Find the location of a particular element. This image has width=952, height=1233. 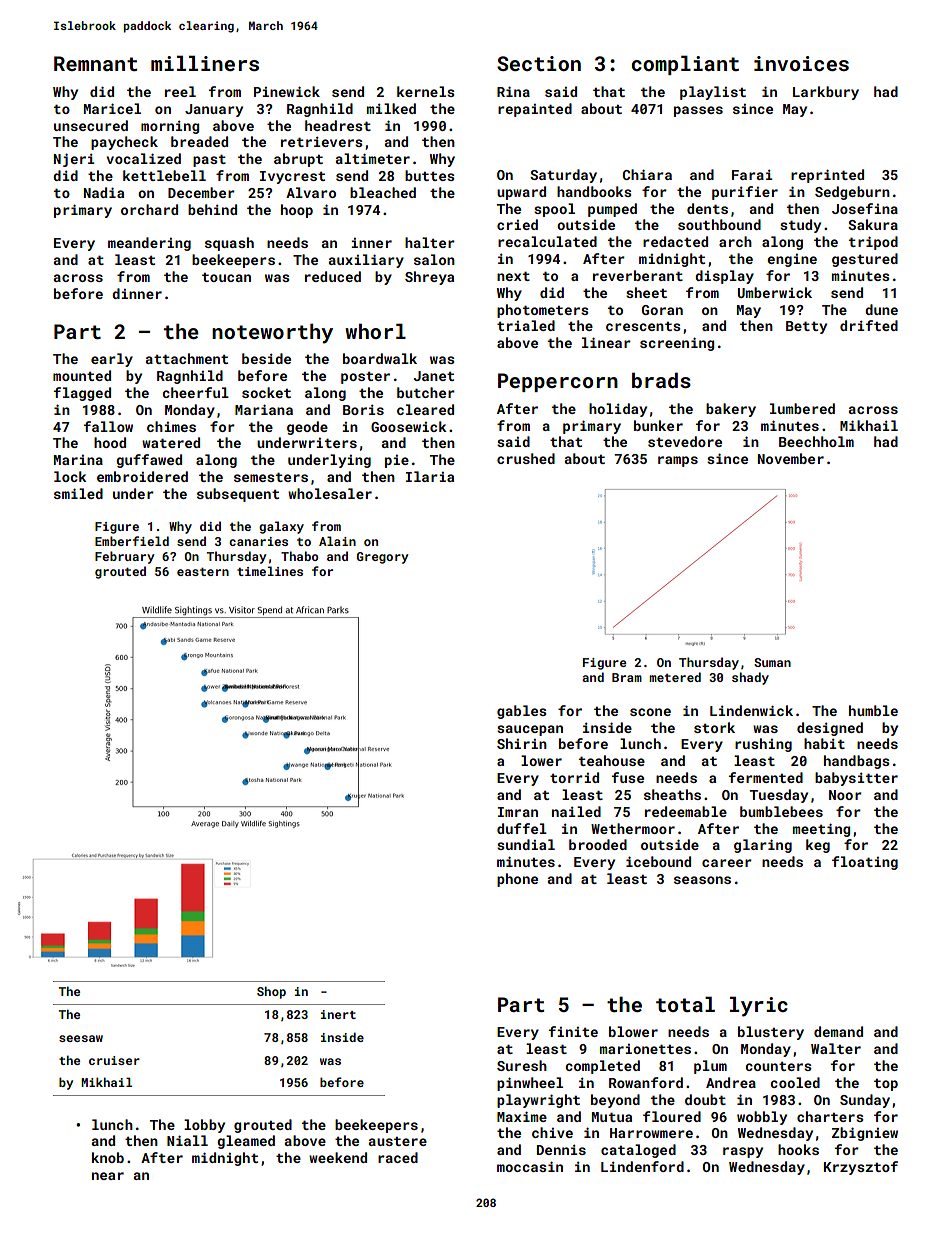

keg is located at coordinates (818, 846).
